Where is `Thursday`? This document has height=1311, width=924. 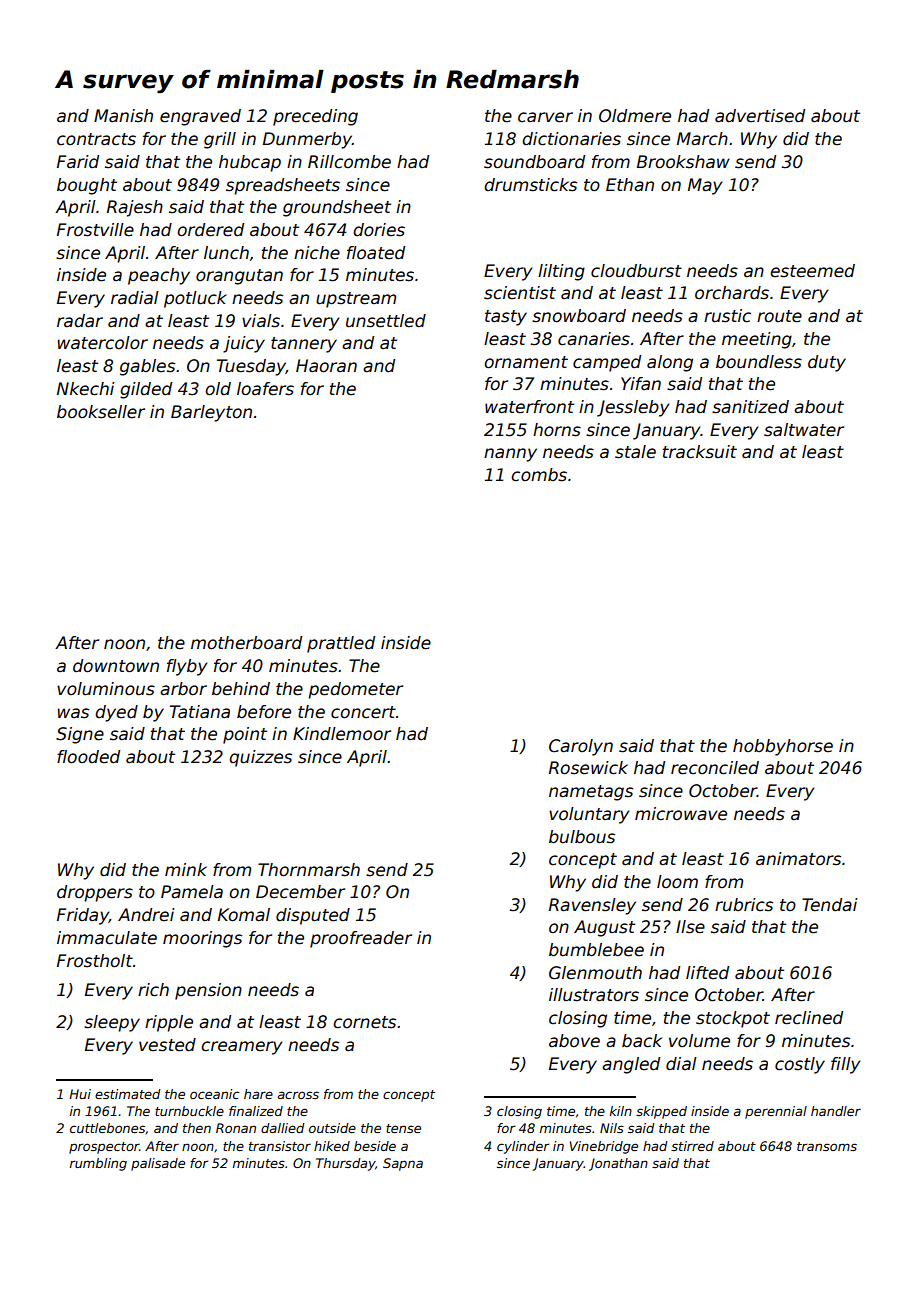 Thursday is located at coordinates (345, 1164).
